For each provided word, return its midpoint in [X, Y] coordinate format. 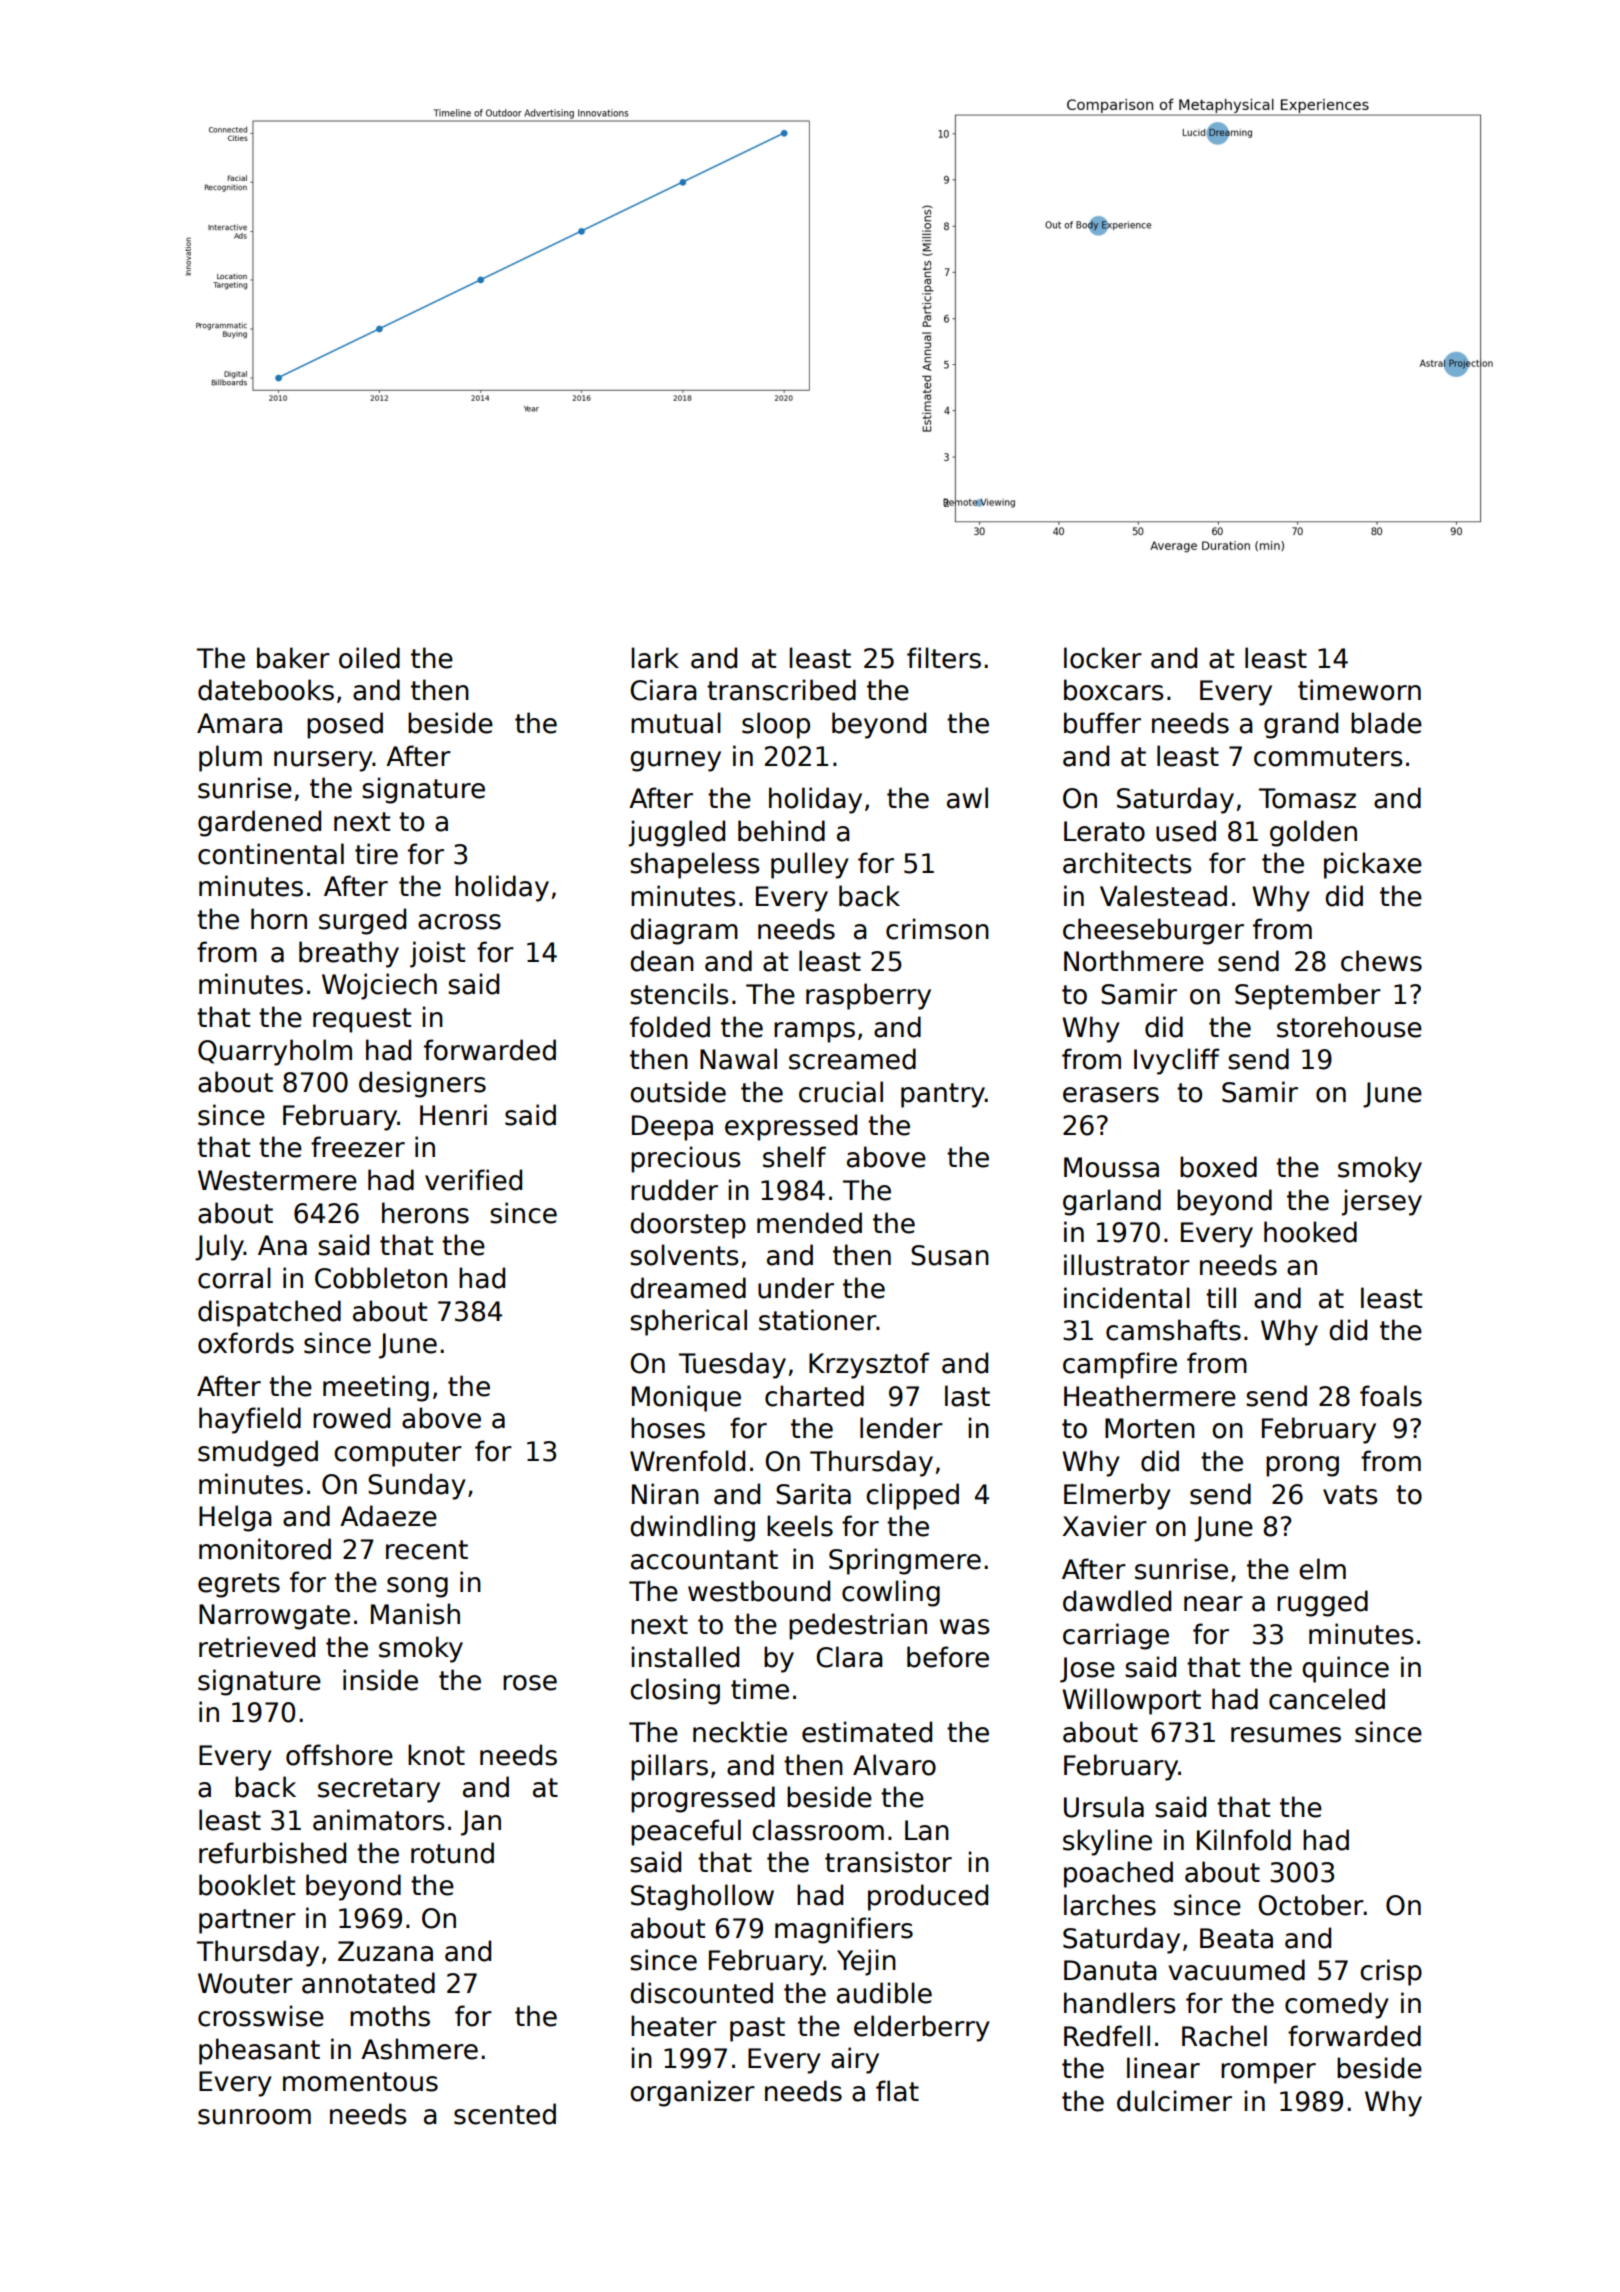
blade [1386, 723]
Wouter [245, 1983]
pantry [943, 1095]
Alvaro [894, 1765]
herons [425, 1213]
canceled [1327, 1699]
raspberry [868, 996]
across [459, 922]
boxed [1218, 1167]
